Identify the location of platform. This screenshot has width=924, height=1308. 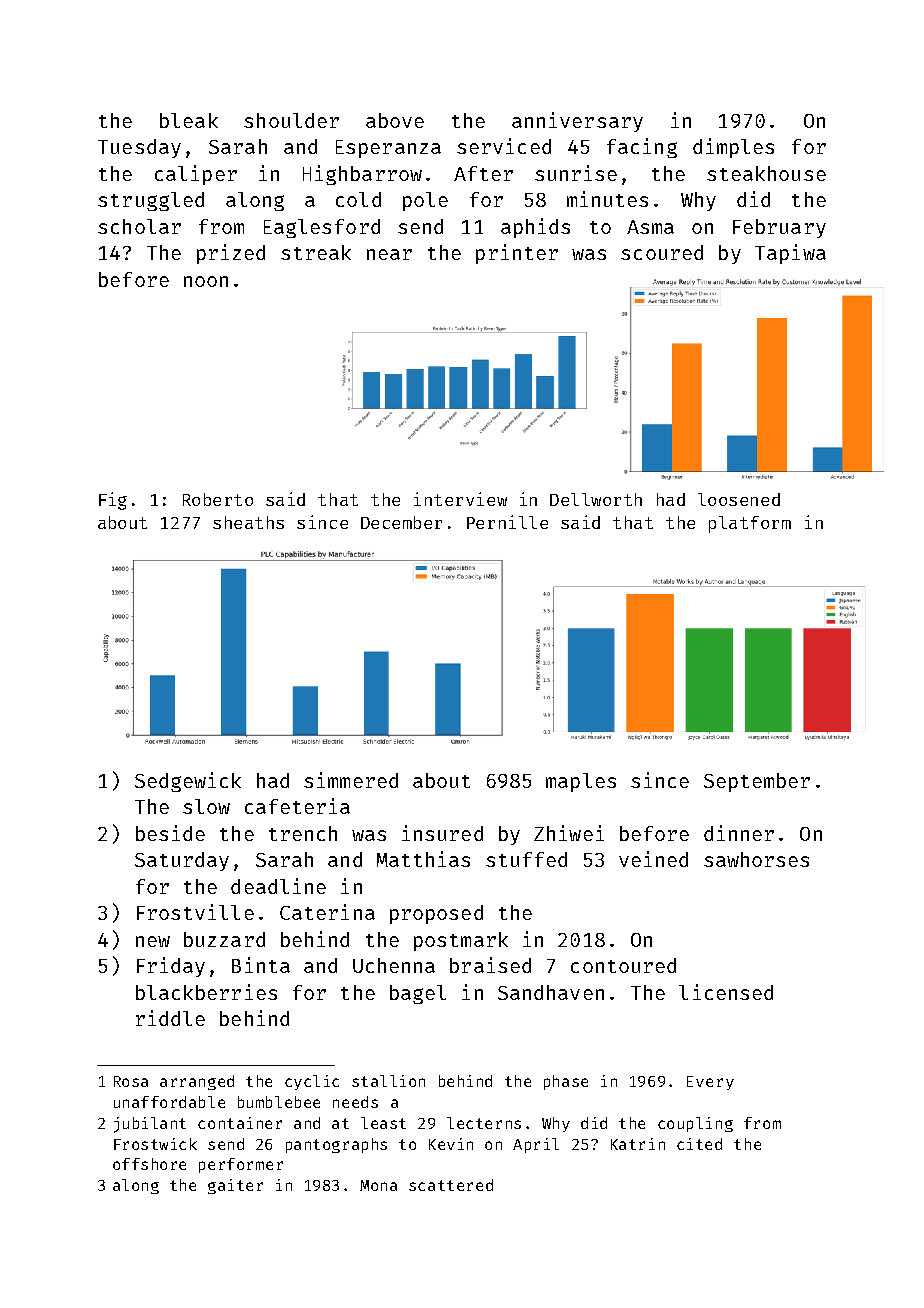
(750, 524).
